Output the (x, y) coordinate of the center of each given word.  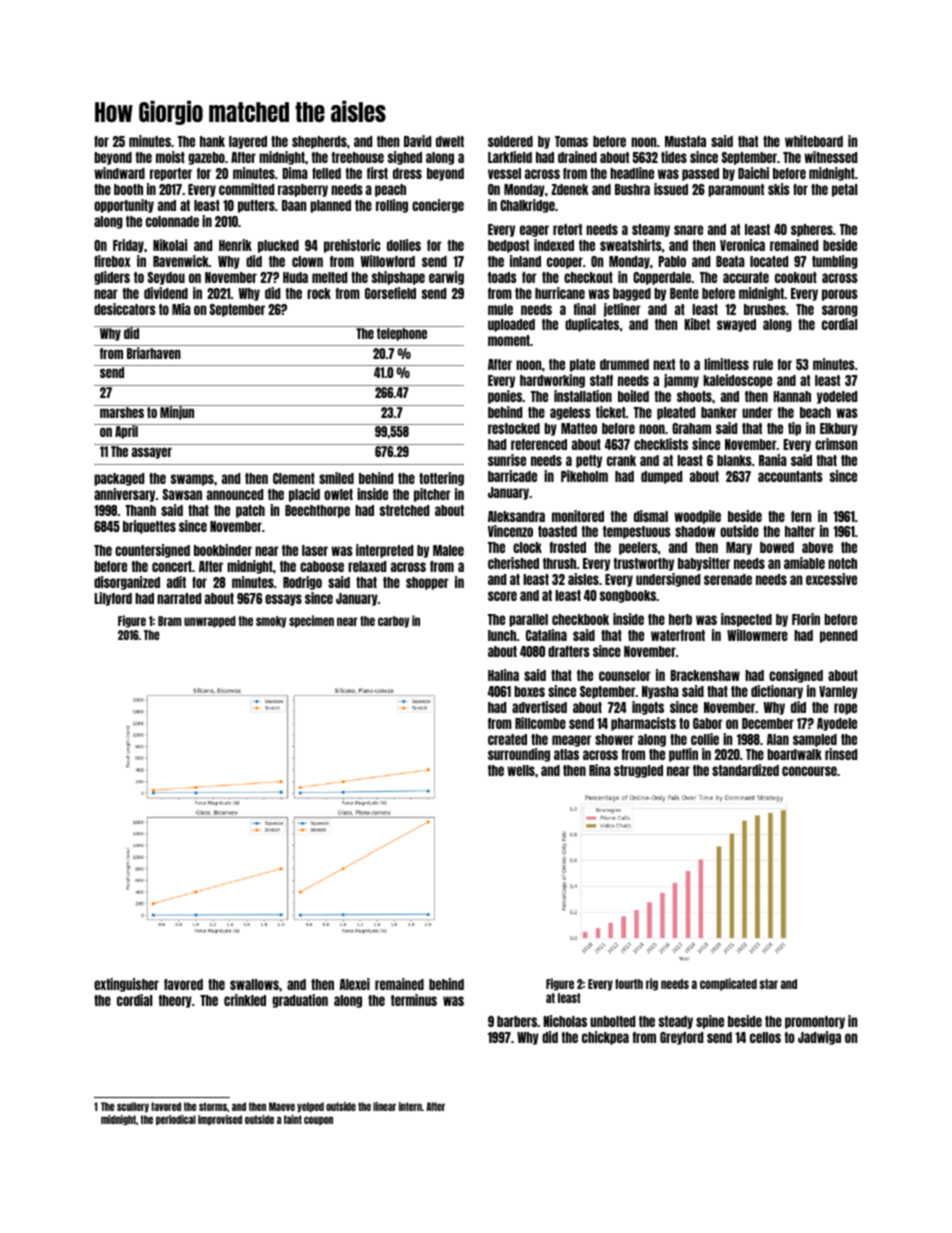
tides (674, 157)
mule (500, 309)
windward (119, 173)
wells (521, 770)
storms (213, 1106)
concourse (809, 771)
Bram (170, 621)
